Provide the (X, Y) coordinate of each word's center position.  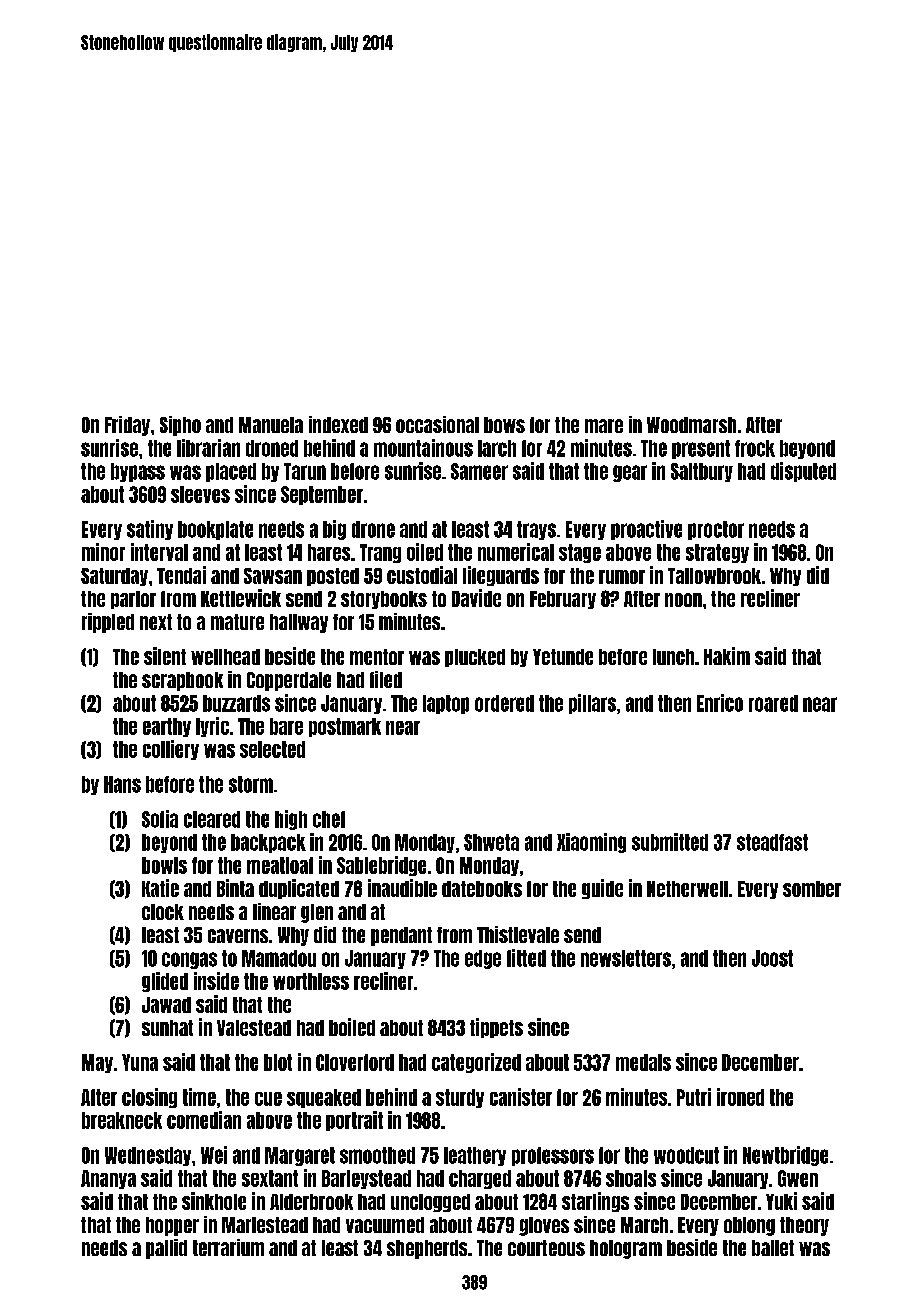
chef (329, 819)
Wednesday (148, 1156)
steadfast (772, 842)
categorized (476, 1063)
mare (604, 426)
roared (773, 703)
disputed (803, 472)
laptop (446, 704)
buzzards (236, 703)
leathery (475, 1156)
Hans (122, 784)
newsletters (626, 958)
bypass (138, 472)
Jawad (166, 1005)
